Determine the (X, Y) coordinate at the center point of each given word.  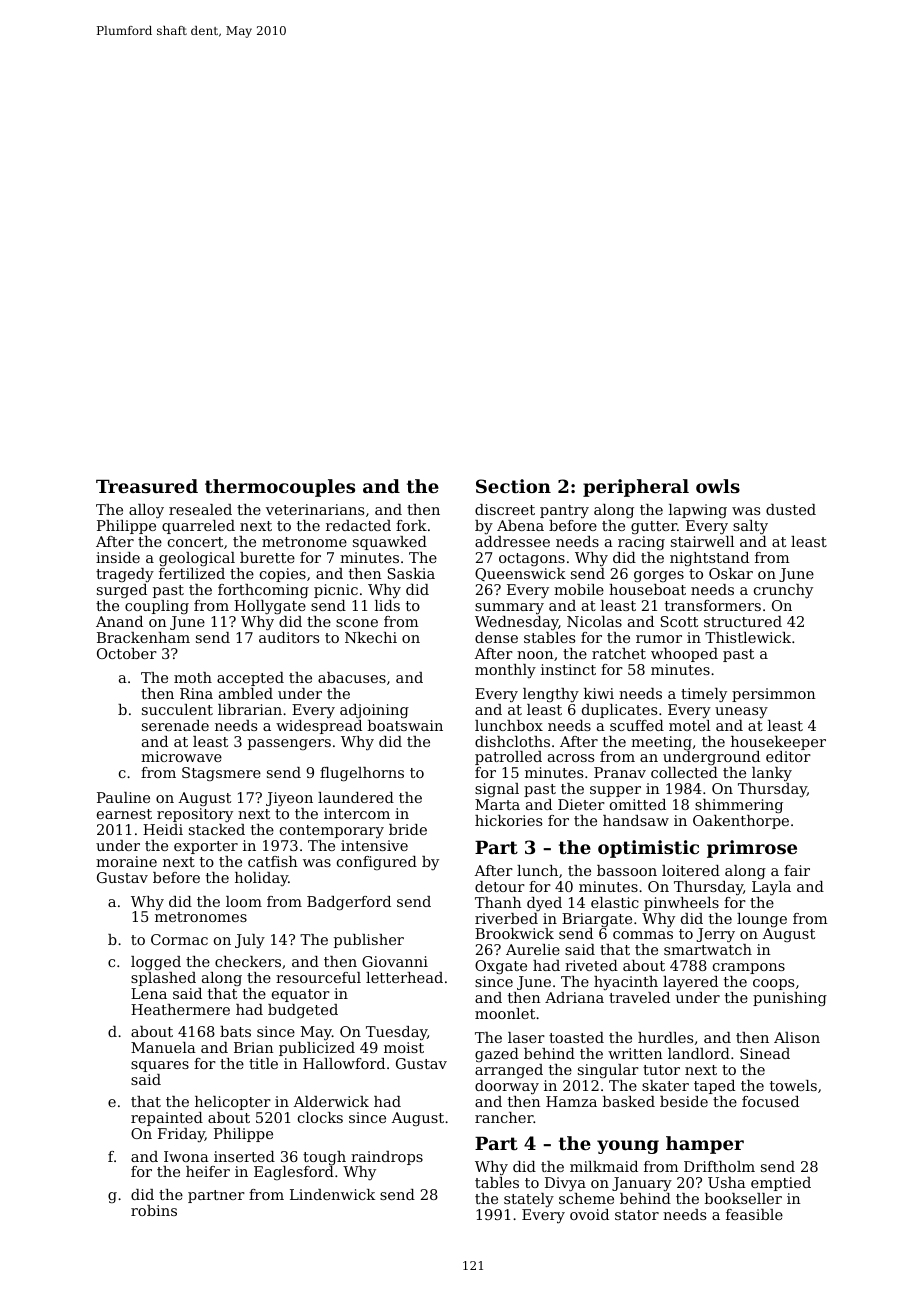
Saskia (411, 573)
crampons (749, 968)
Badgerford (349, 903)
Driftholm (719, 1166)
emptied (781, 1184)
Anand (119, 621)
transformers (713, 605)
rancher (504, 1117)
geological (197, 559)
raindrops (387, 1158)
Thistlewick (748, 637)
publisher (369, 941)
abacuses (352, 677)
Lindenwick (332, 1194)
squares (160, 1066)
